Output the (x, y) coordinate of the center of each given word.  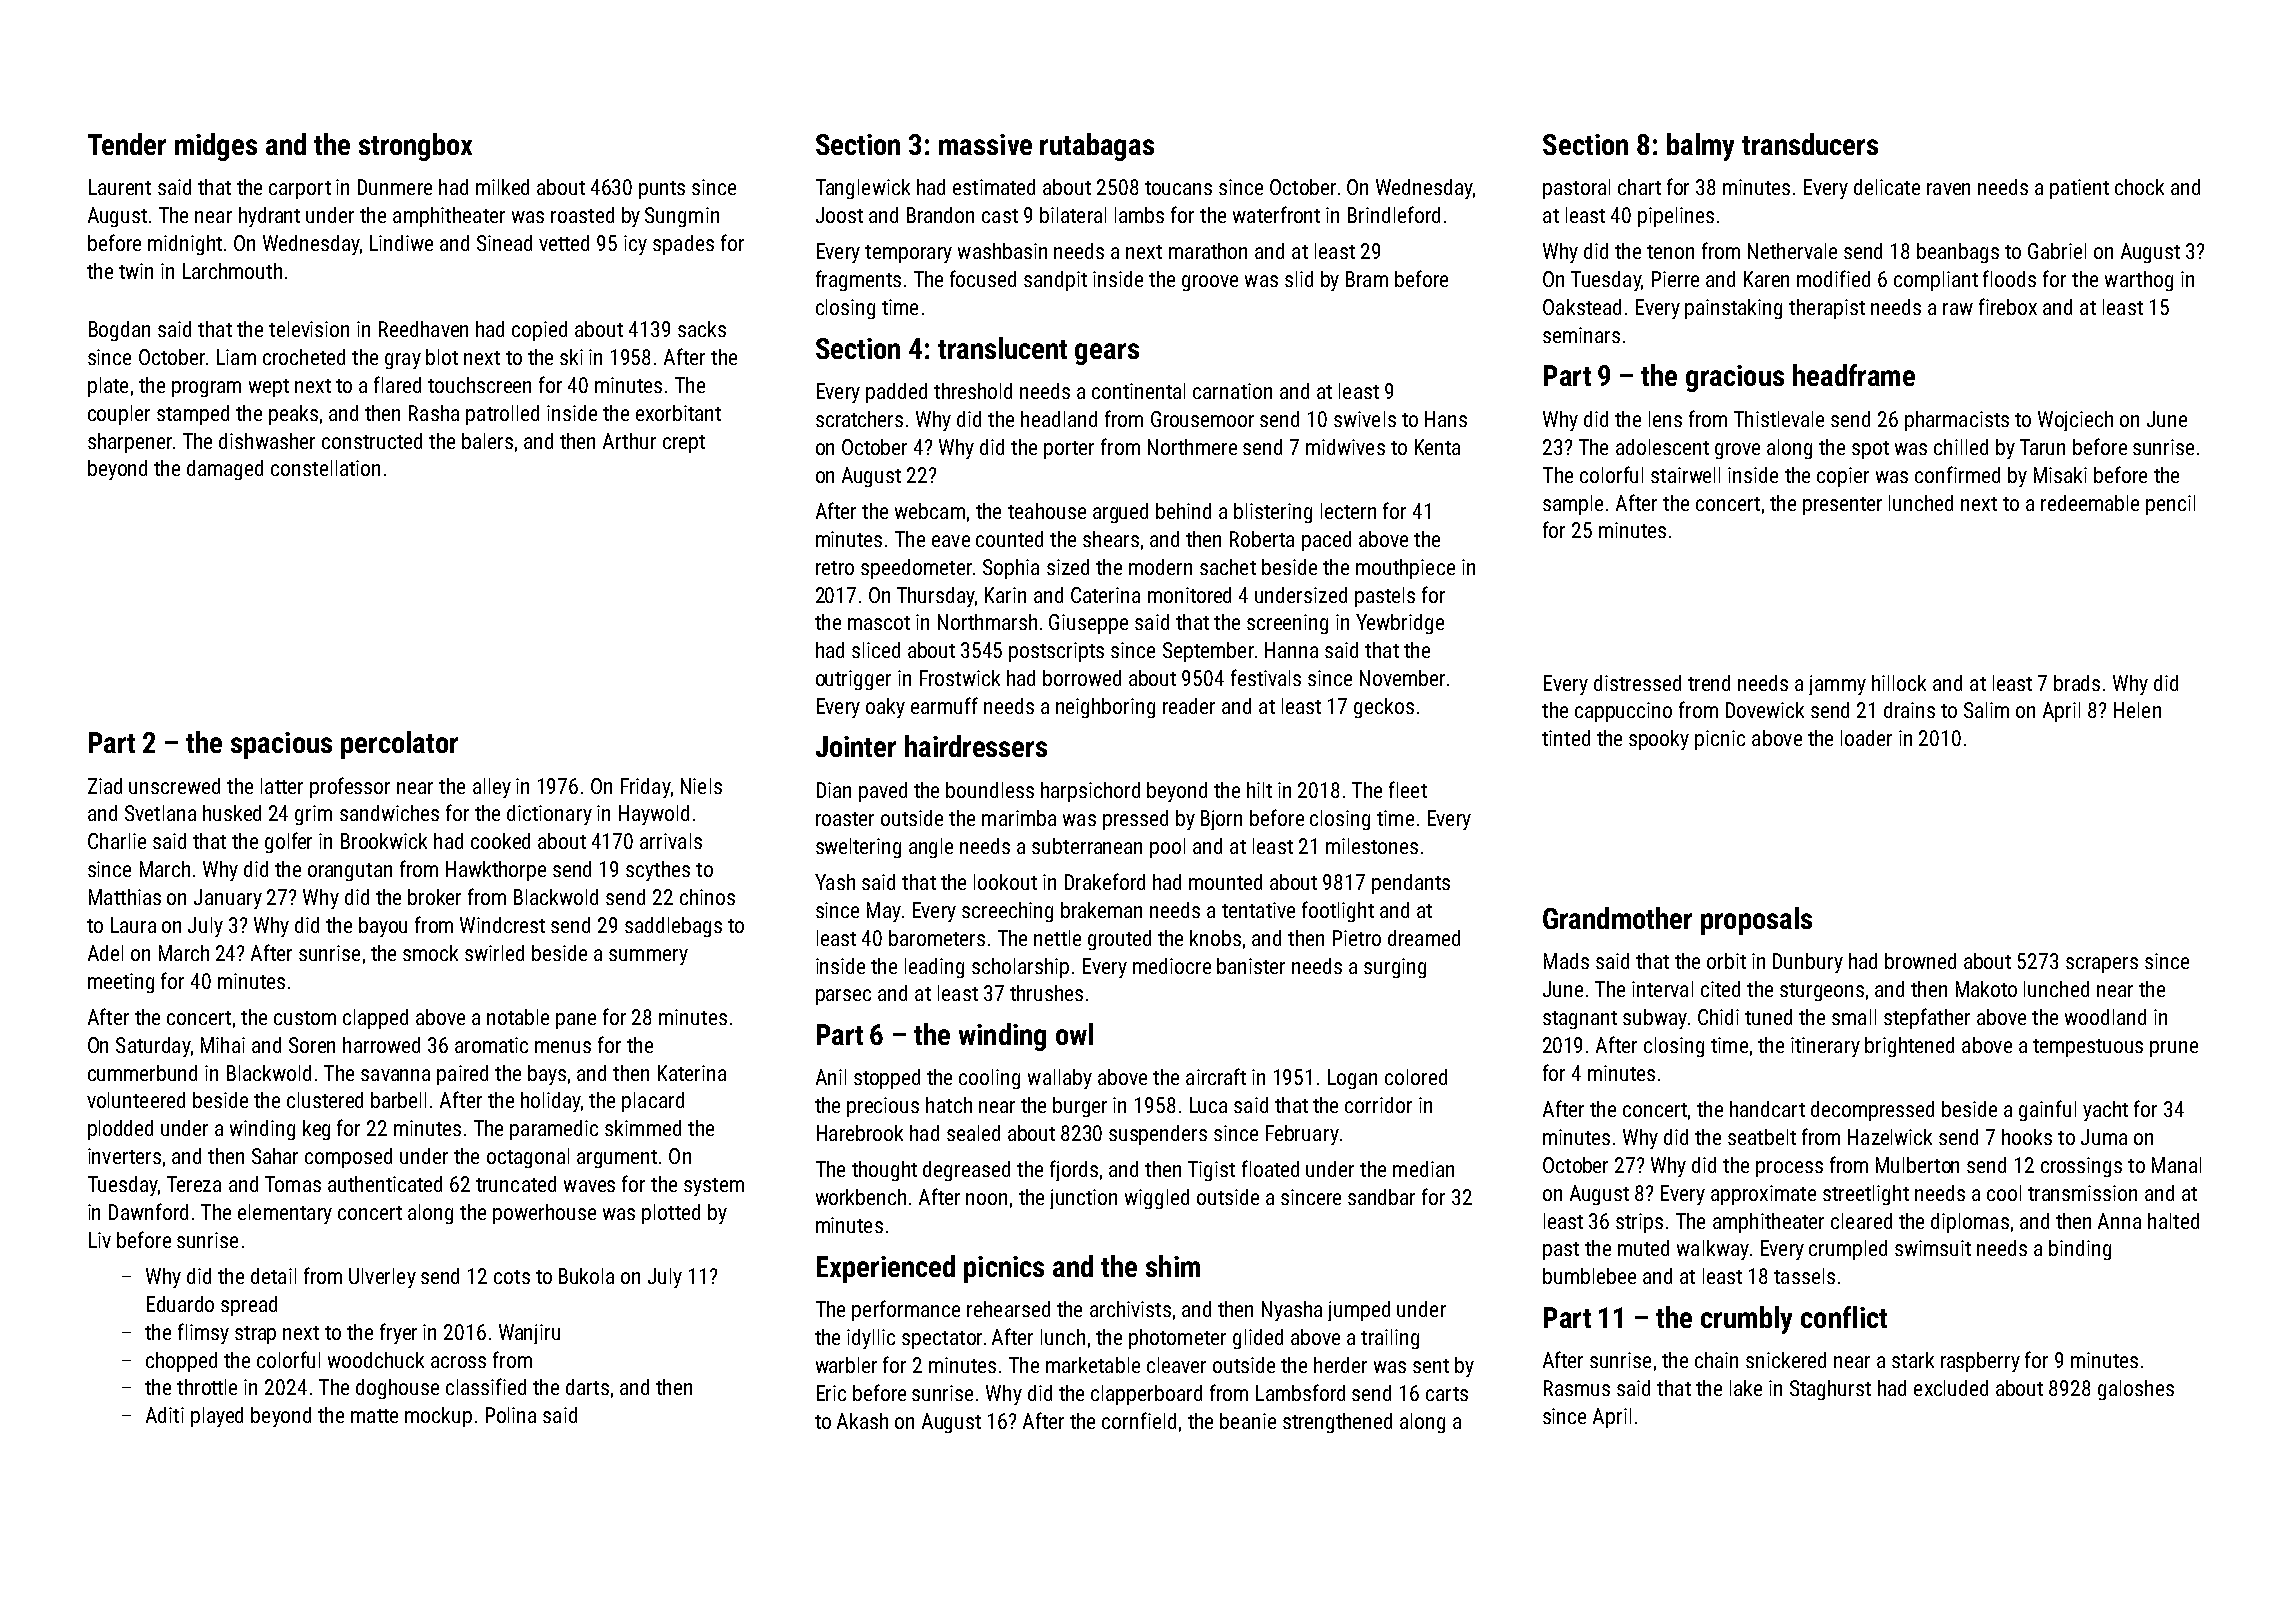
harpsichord (1090, 792)
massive (985, 144)
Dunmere (395, 187)
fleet (1408, 789)
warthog (2139, 281)
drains (1909, 710)
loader (1866, 738)
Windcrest (502, 925)
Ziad (105, 786)
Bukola (586, 1276)
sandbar (1381, 1197)
